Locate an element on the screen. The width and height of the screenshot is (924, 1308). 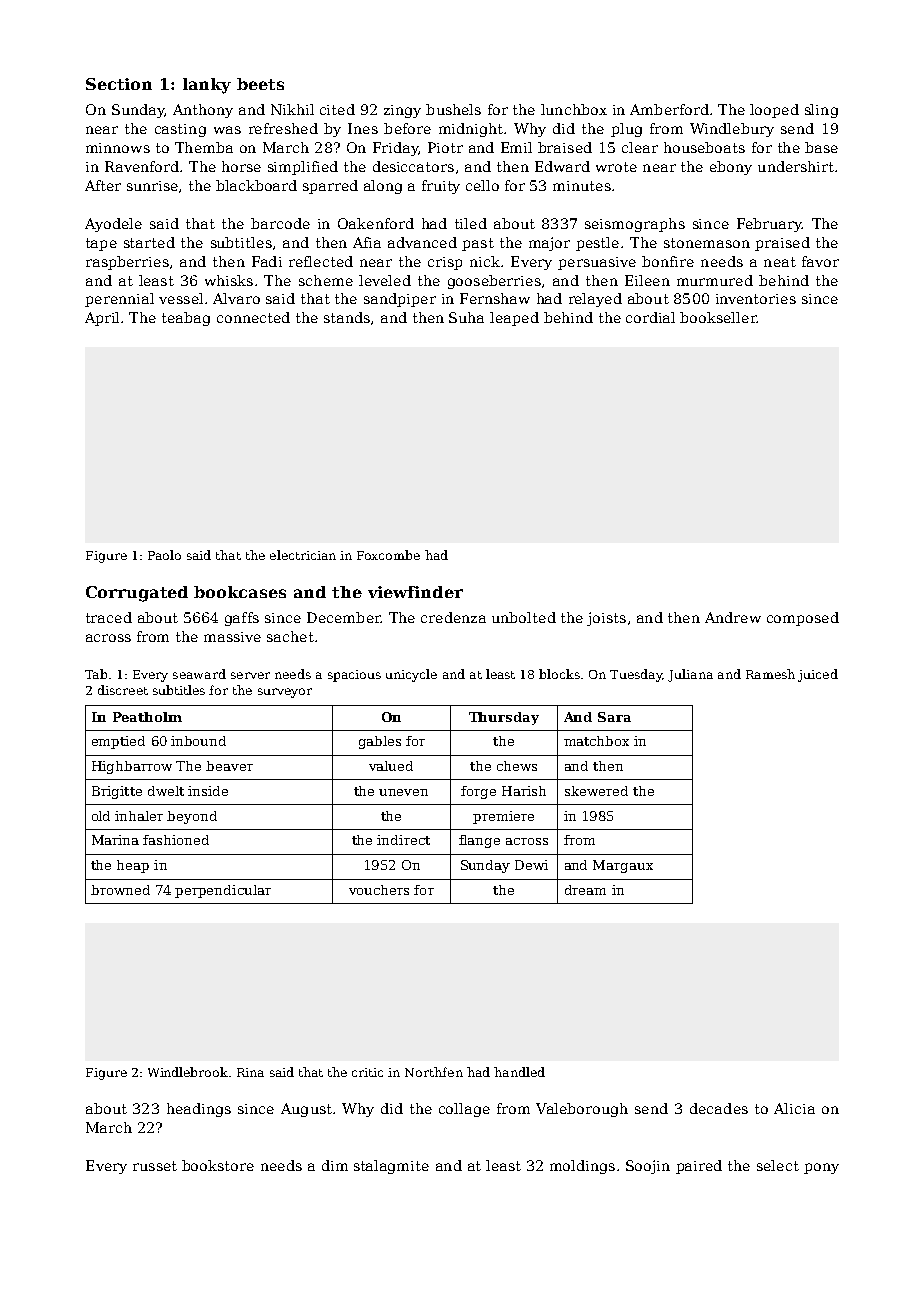
composed is located at coordinates (803, 619).
